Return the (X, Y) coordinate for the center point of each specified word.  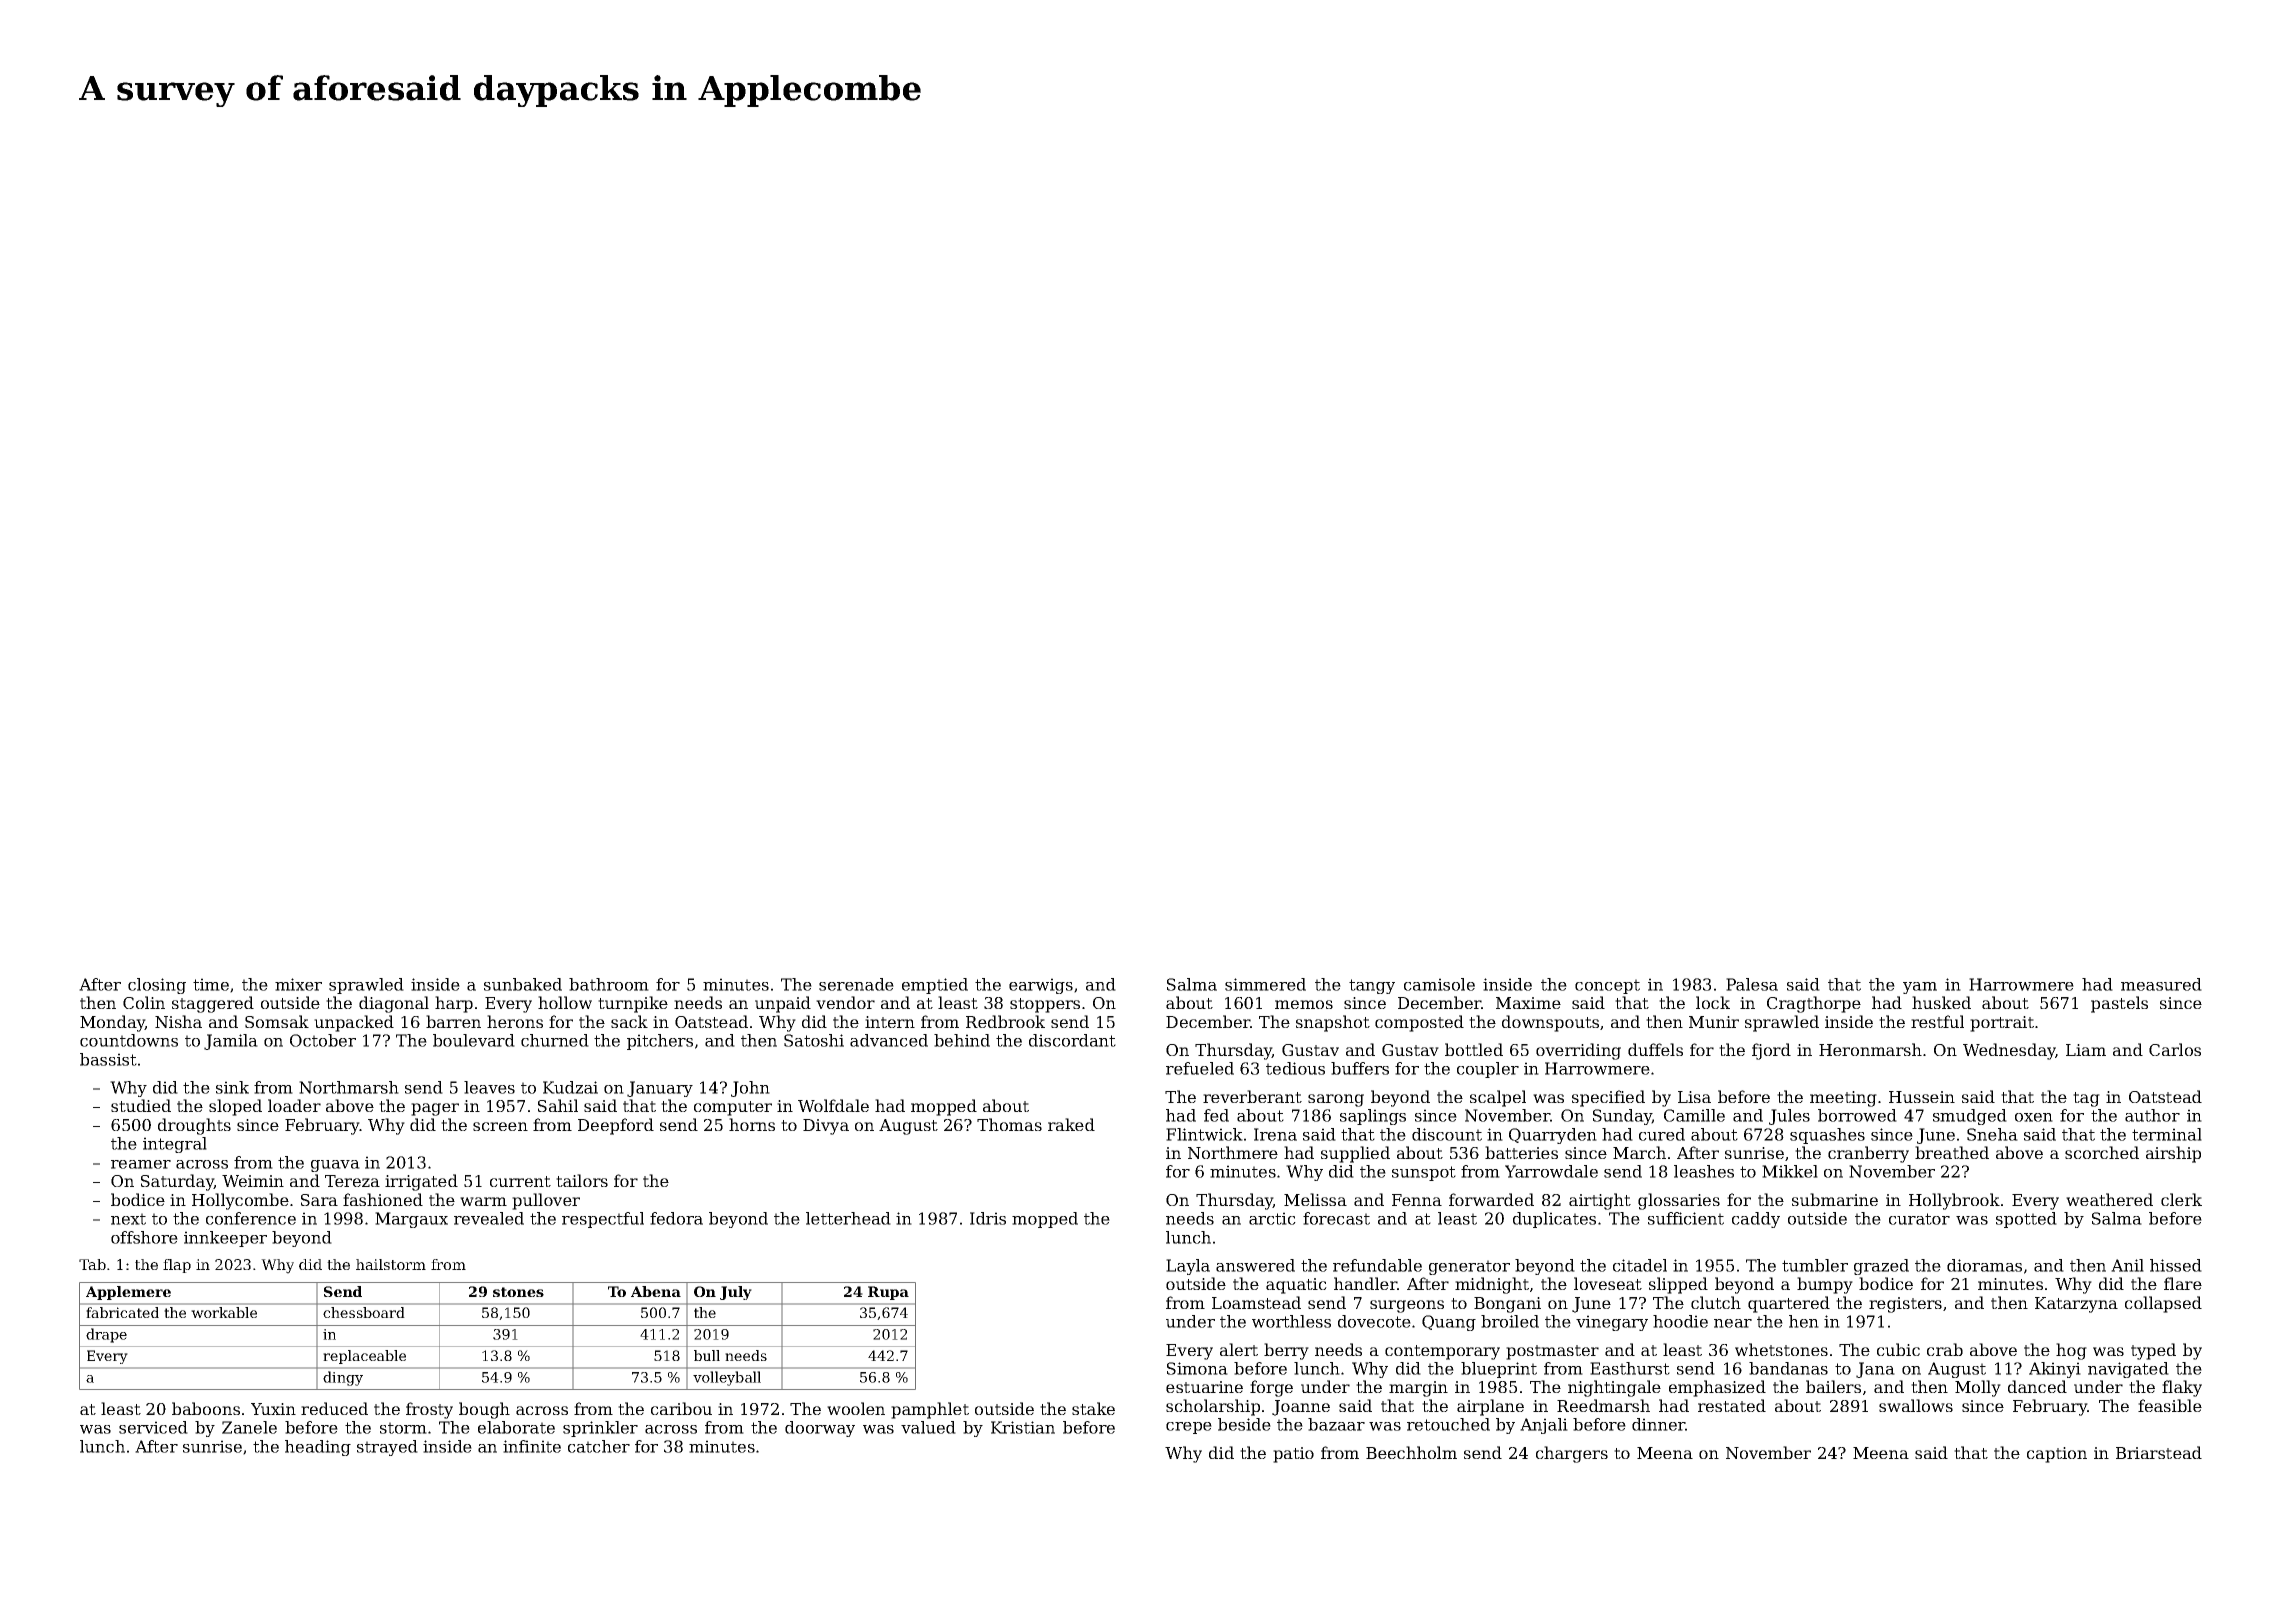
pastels (2119, 1004)
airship (2173, 1154)
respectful (603, 1220)
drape (106, 1335)
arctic (1272, 1218)
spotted (2026, 1220)
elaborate (516, 1427)
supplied (1355, 1154)
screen (500, 1126)
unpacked (354, 1023)
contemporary (1442, 1352)
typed (2153, 1351)
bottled (1474, 1049)
